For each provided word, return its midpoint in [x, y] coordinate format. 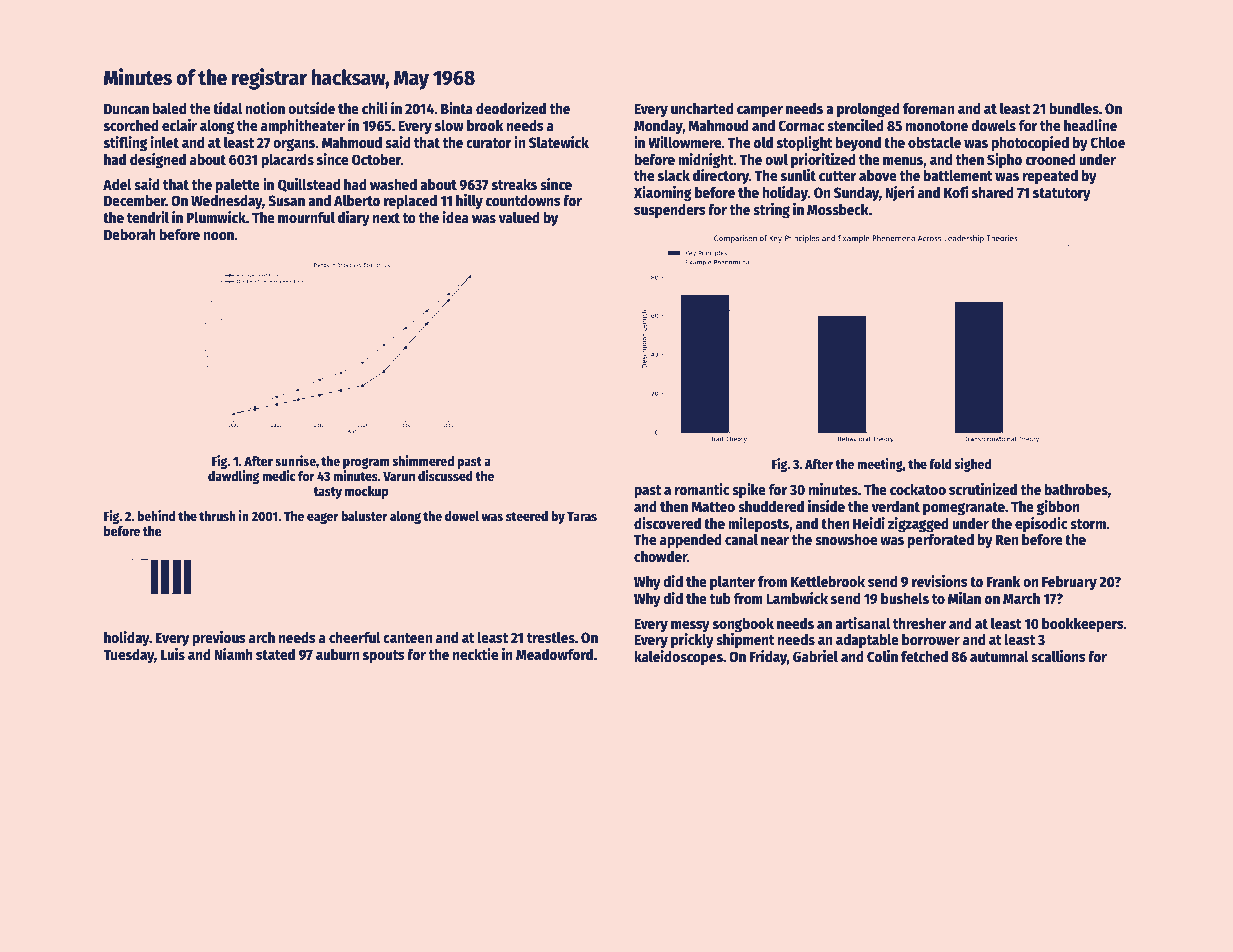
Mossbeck [838, 209]
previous [219, 638]
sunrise [295, 460]
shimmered [423, 460]
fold [940, 464]
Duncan [126, 108]
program [366, 463]
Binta [457, 108]
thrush [217, 516]
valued [519, 217]
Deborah [130, 234]
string [771, 211]
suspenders [670, 211]
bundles [1074, 108]
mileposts [758, 524]
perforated [941, 541]
